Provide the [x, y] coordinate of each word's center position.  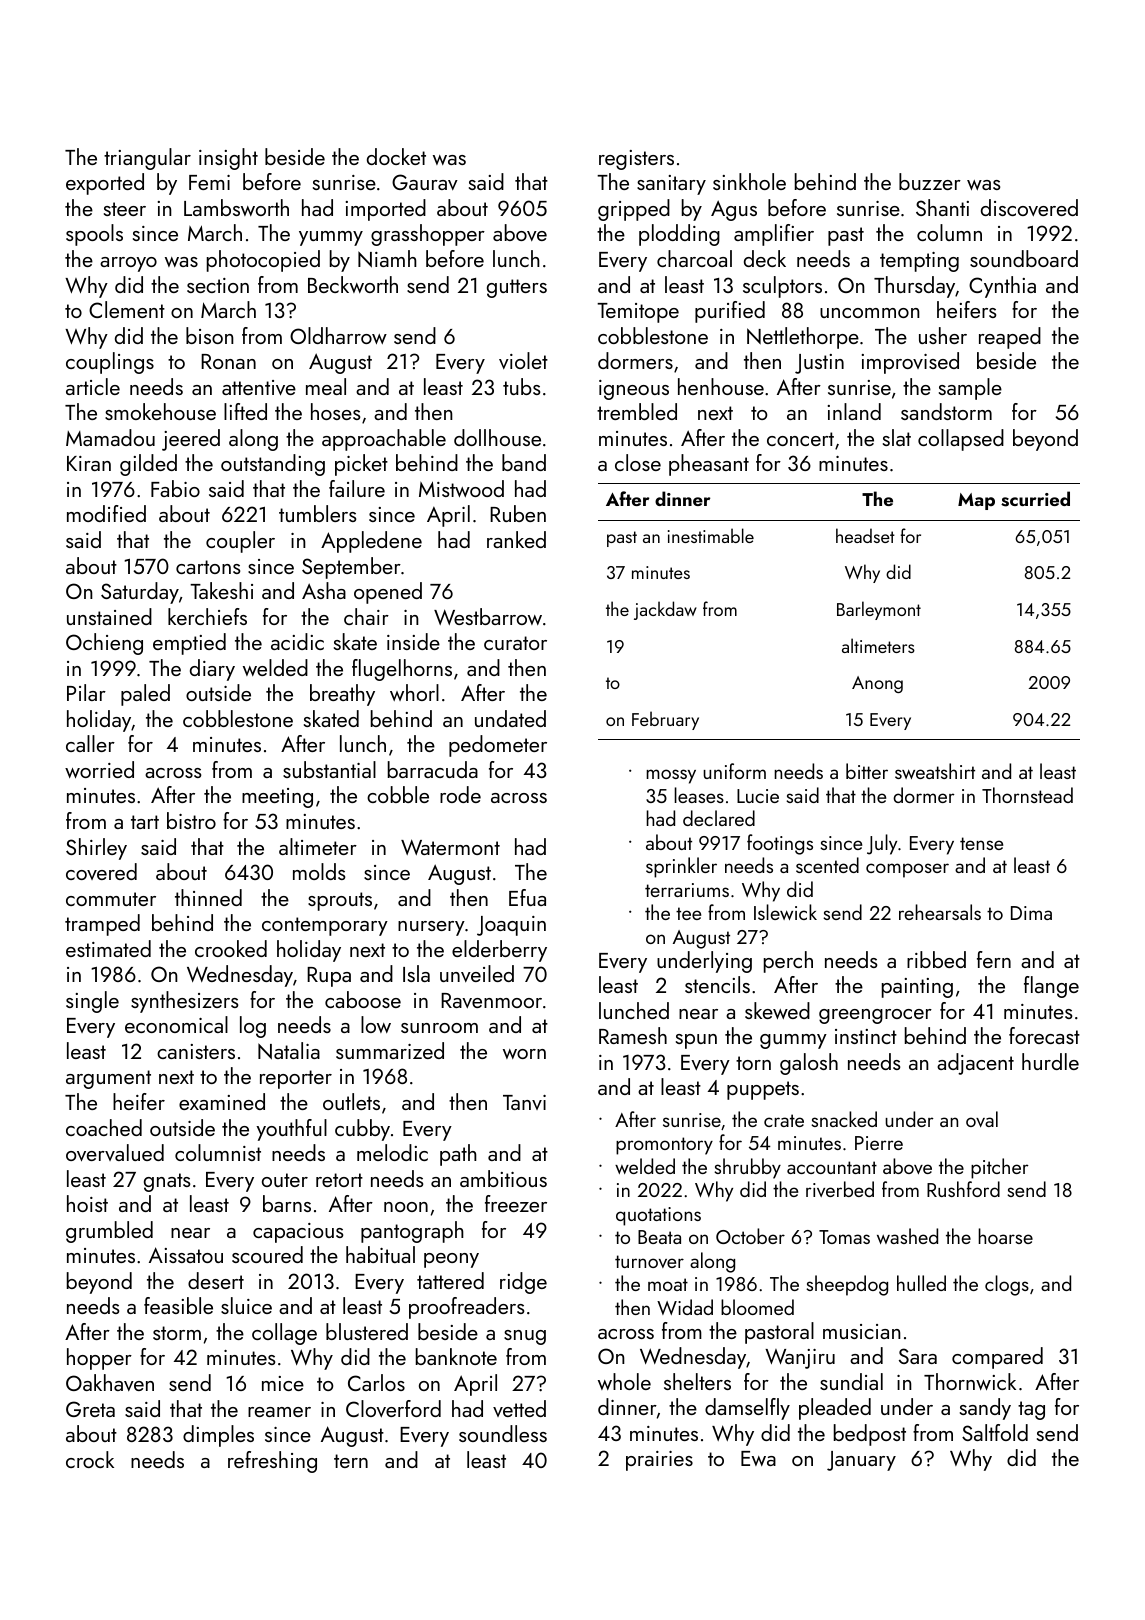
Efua [527, 897]
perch [788, 962]
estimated [108, 948]
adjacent [975, 1064]
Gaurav [425, 182]
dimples [218, 1436]
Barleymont [879, 610]
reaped [1010, 338]
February [665, 720]
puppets [763, 1090]
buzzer [930, 181]
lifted [245, 411]
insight [228, 159]
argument [108, 1079]
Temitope [638, 313]
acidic [297, 641]
